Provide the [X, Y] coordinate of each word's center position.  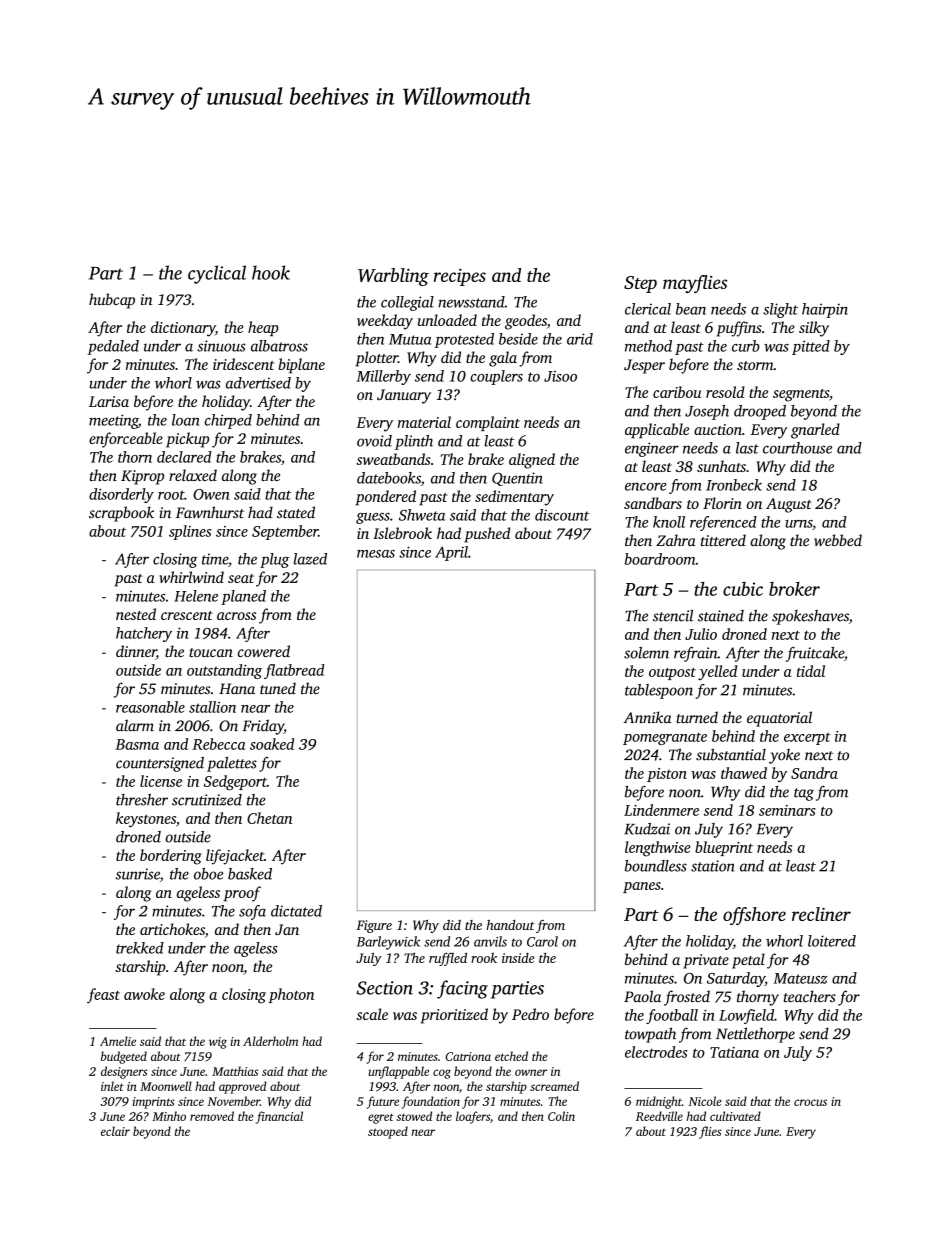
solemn [646, 653]
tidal [811, 671]
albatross [279, 346]
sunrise [138, 874]
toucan [211, 652]
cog [442, 1074]
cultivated [735, 1116]
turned [697, 717]
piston [667, 775]
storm [755, 365]
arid [580, 339]
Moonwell [166, 1086]
